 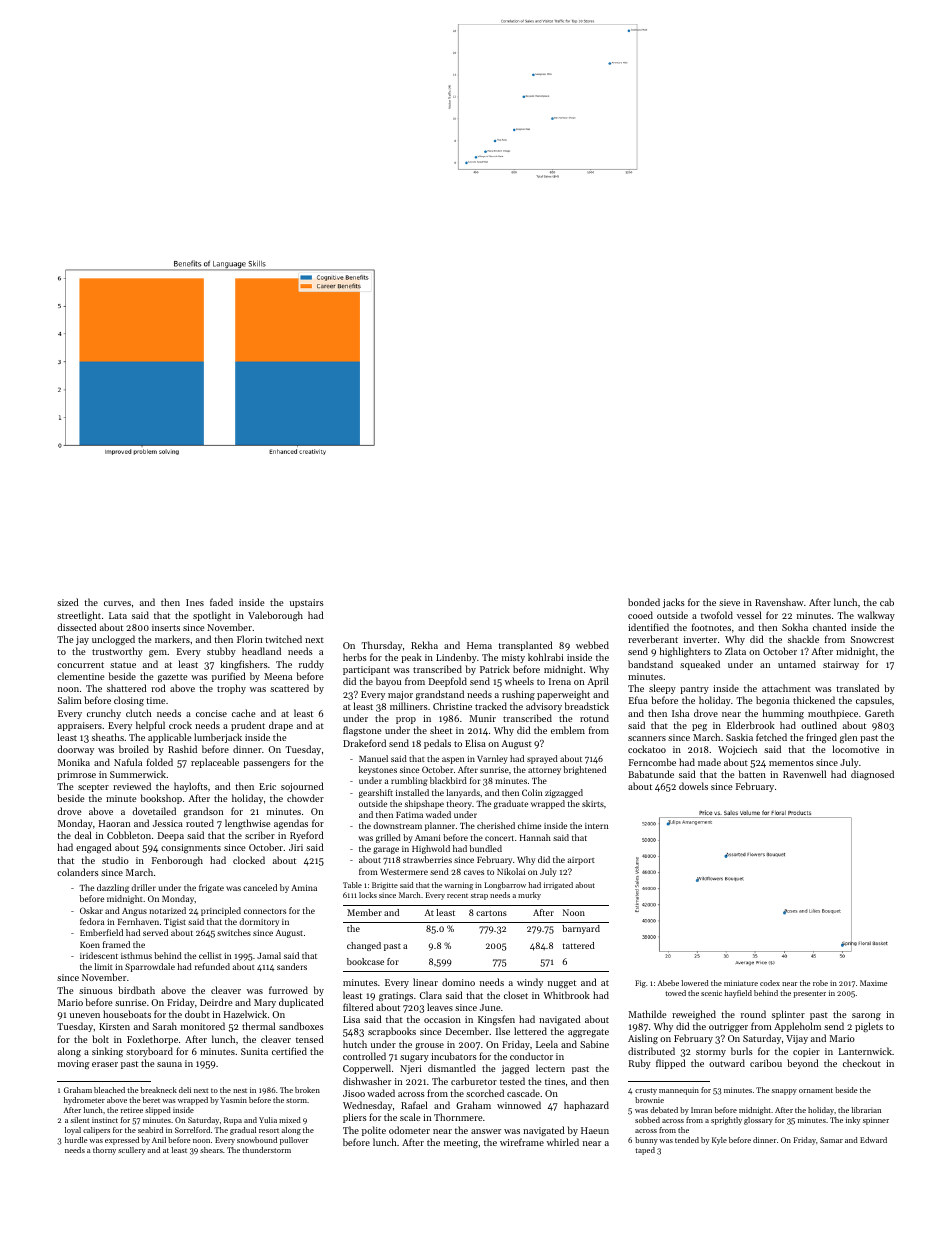 What do you see at coordinates (221, 652) in the page?
I see `stubby` at bounding box center [221, 652].
